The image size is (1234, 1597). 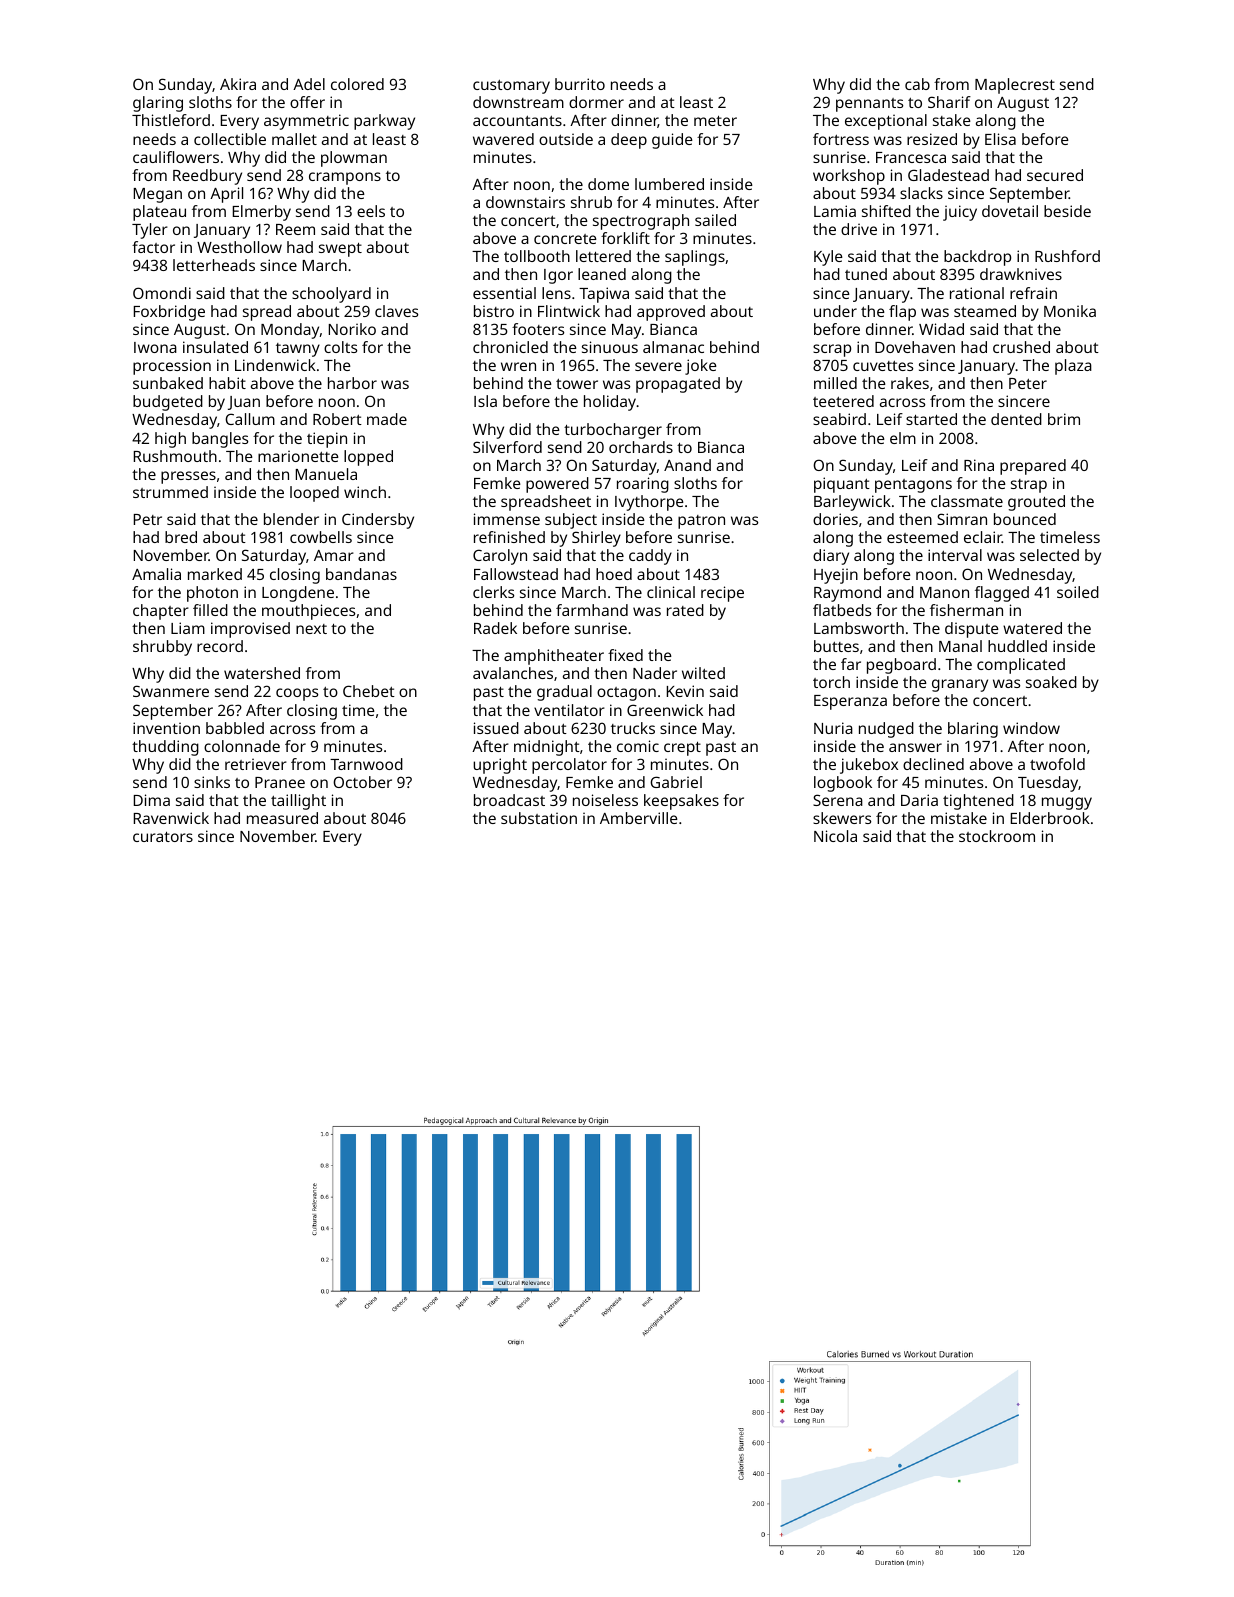 I want to click on seabird, so click(x=839, y=419).
